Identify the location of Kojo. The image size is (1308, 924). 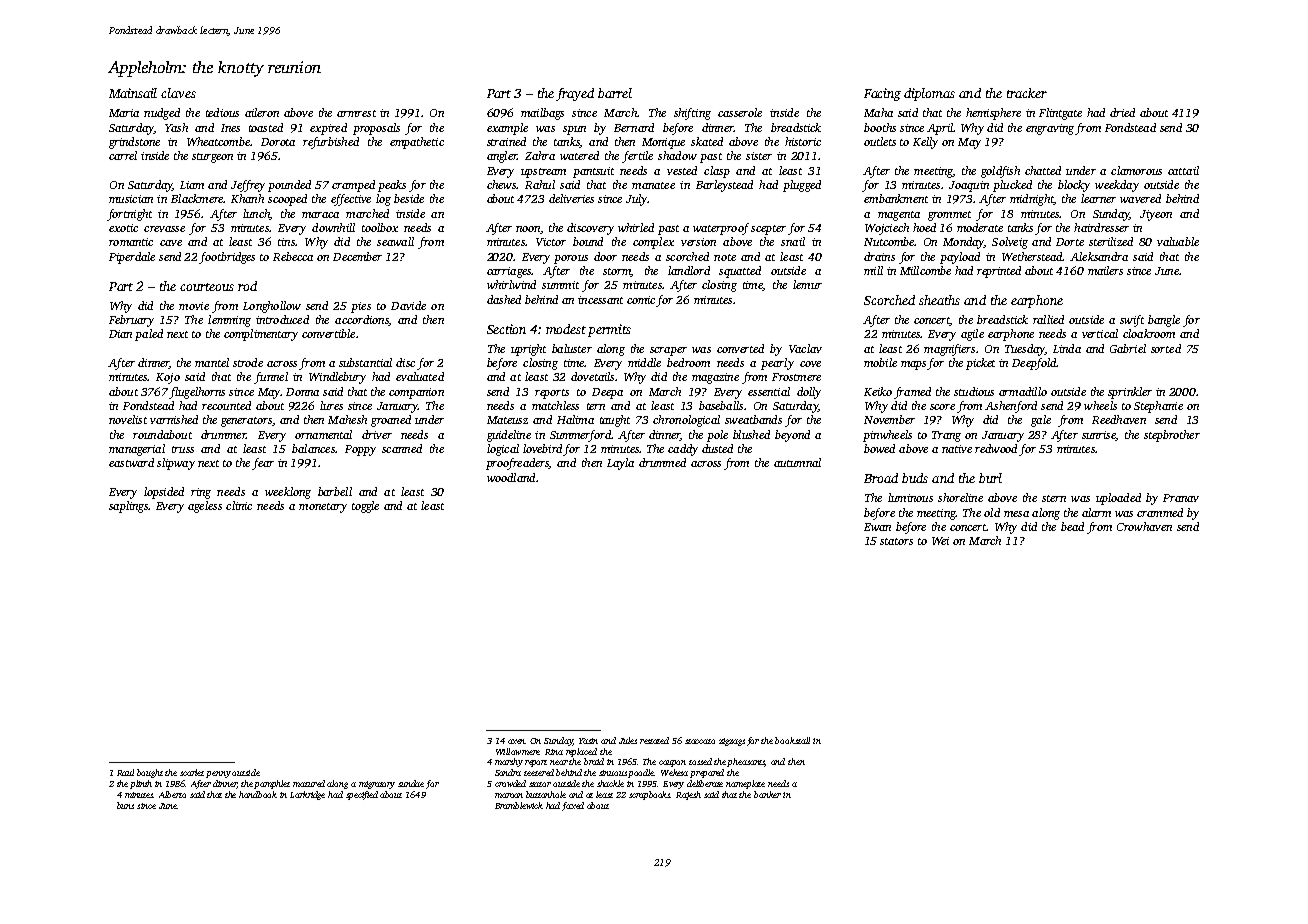
(168, 378).
